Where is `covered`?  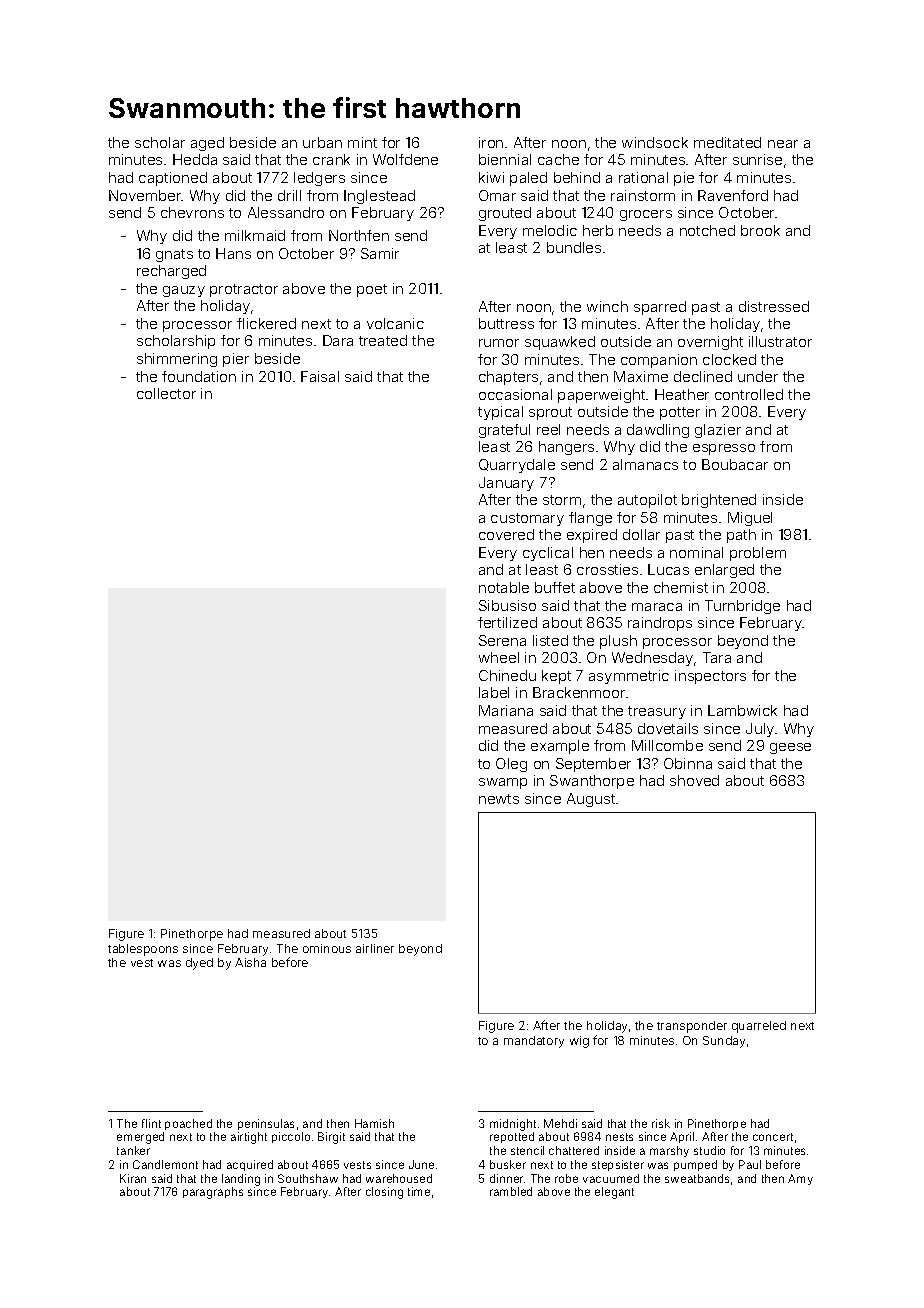 covered is located at coordinates (506, 534).
